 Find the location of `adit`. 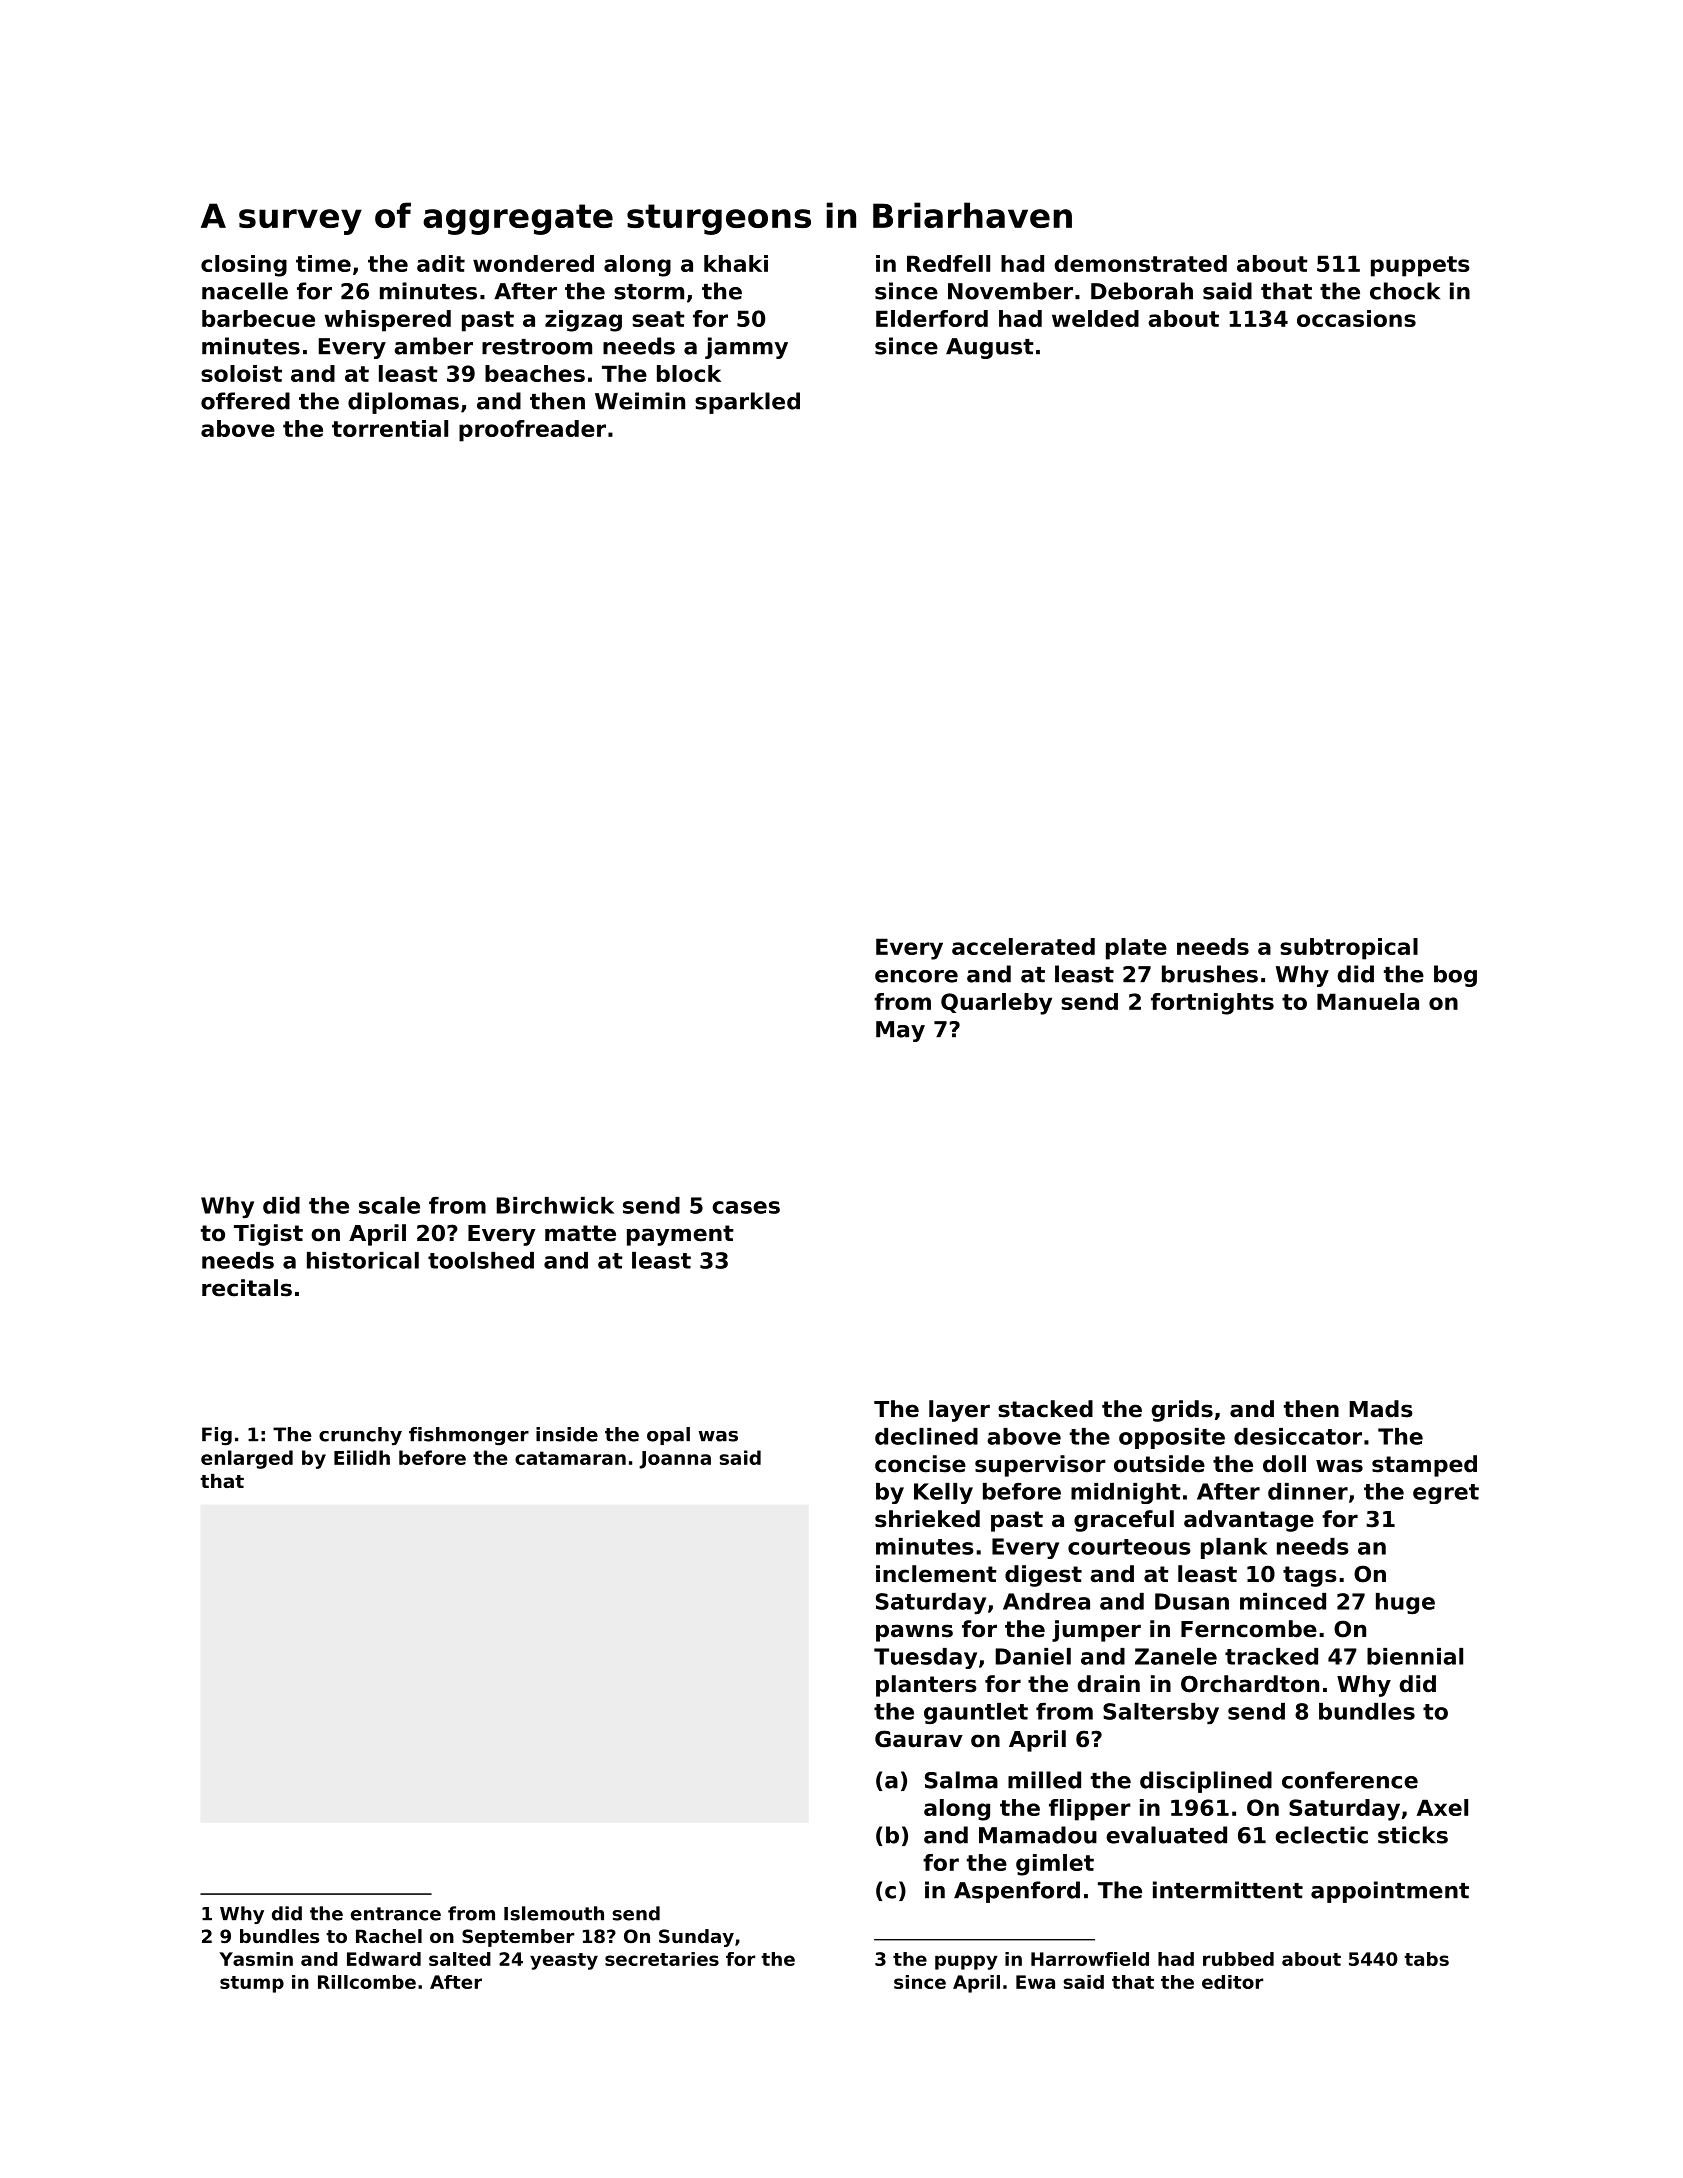

adit is located at coordinates (441, 263).
